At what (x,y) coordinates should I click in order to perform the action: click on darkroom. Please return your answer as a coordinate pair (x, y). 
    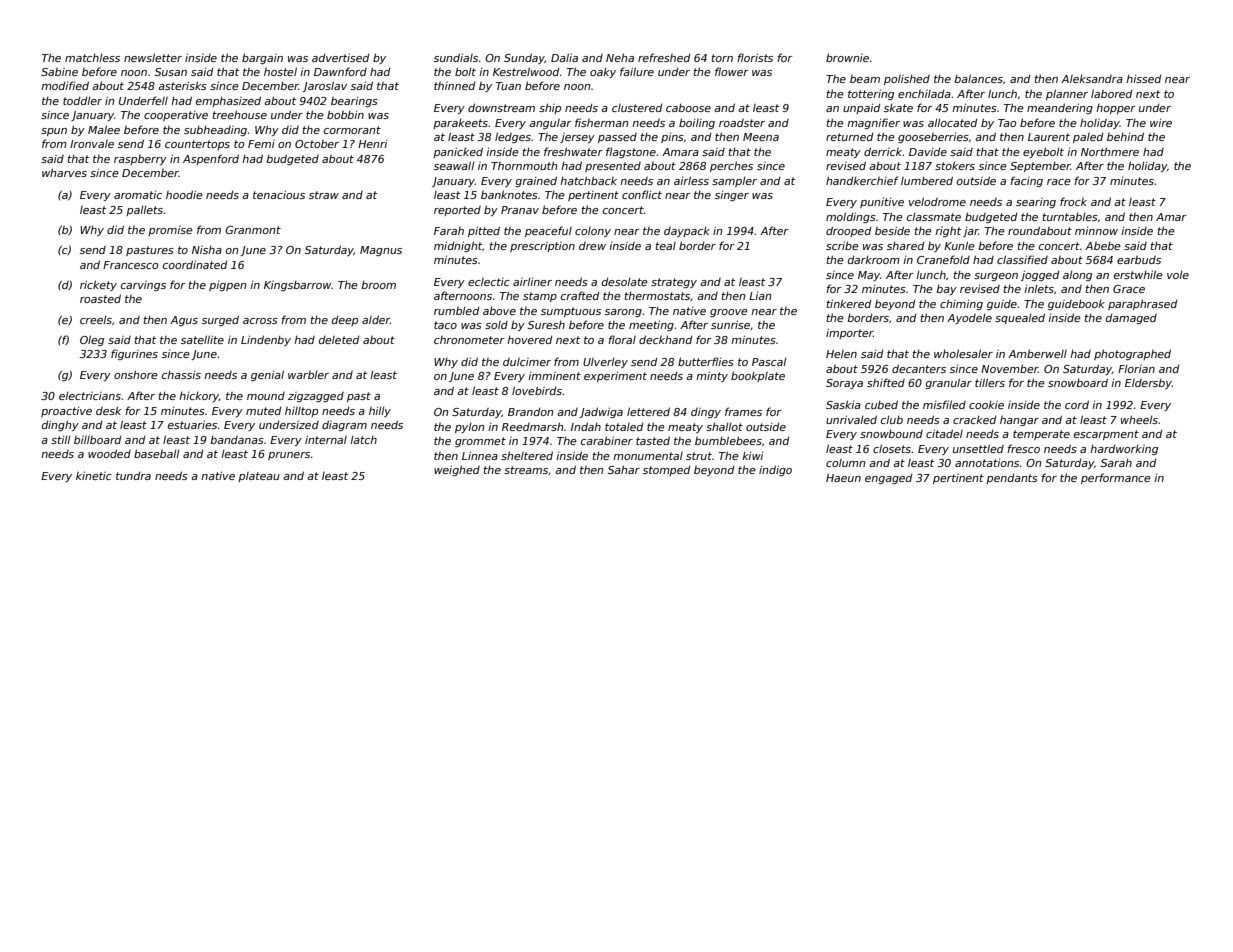
    Looking at the image, I should click on (874, 259).
